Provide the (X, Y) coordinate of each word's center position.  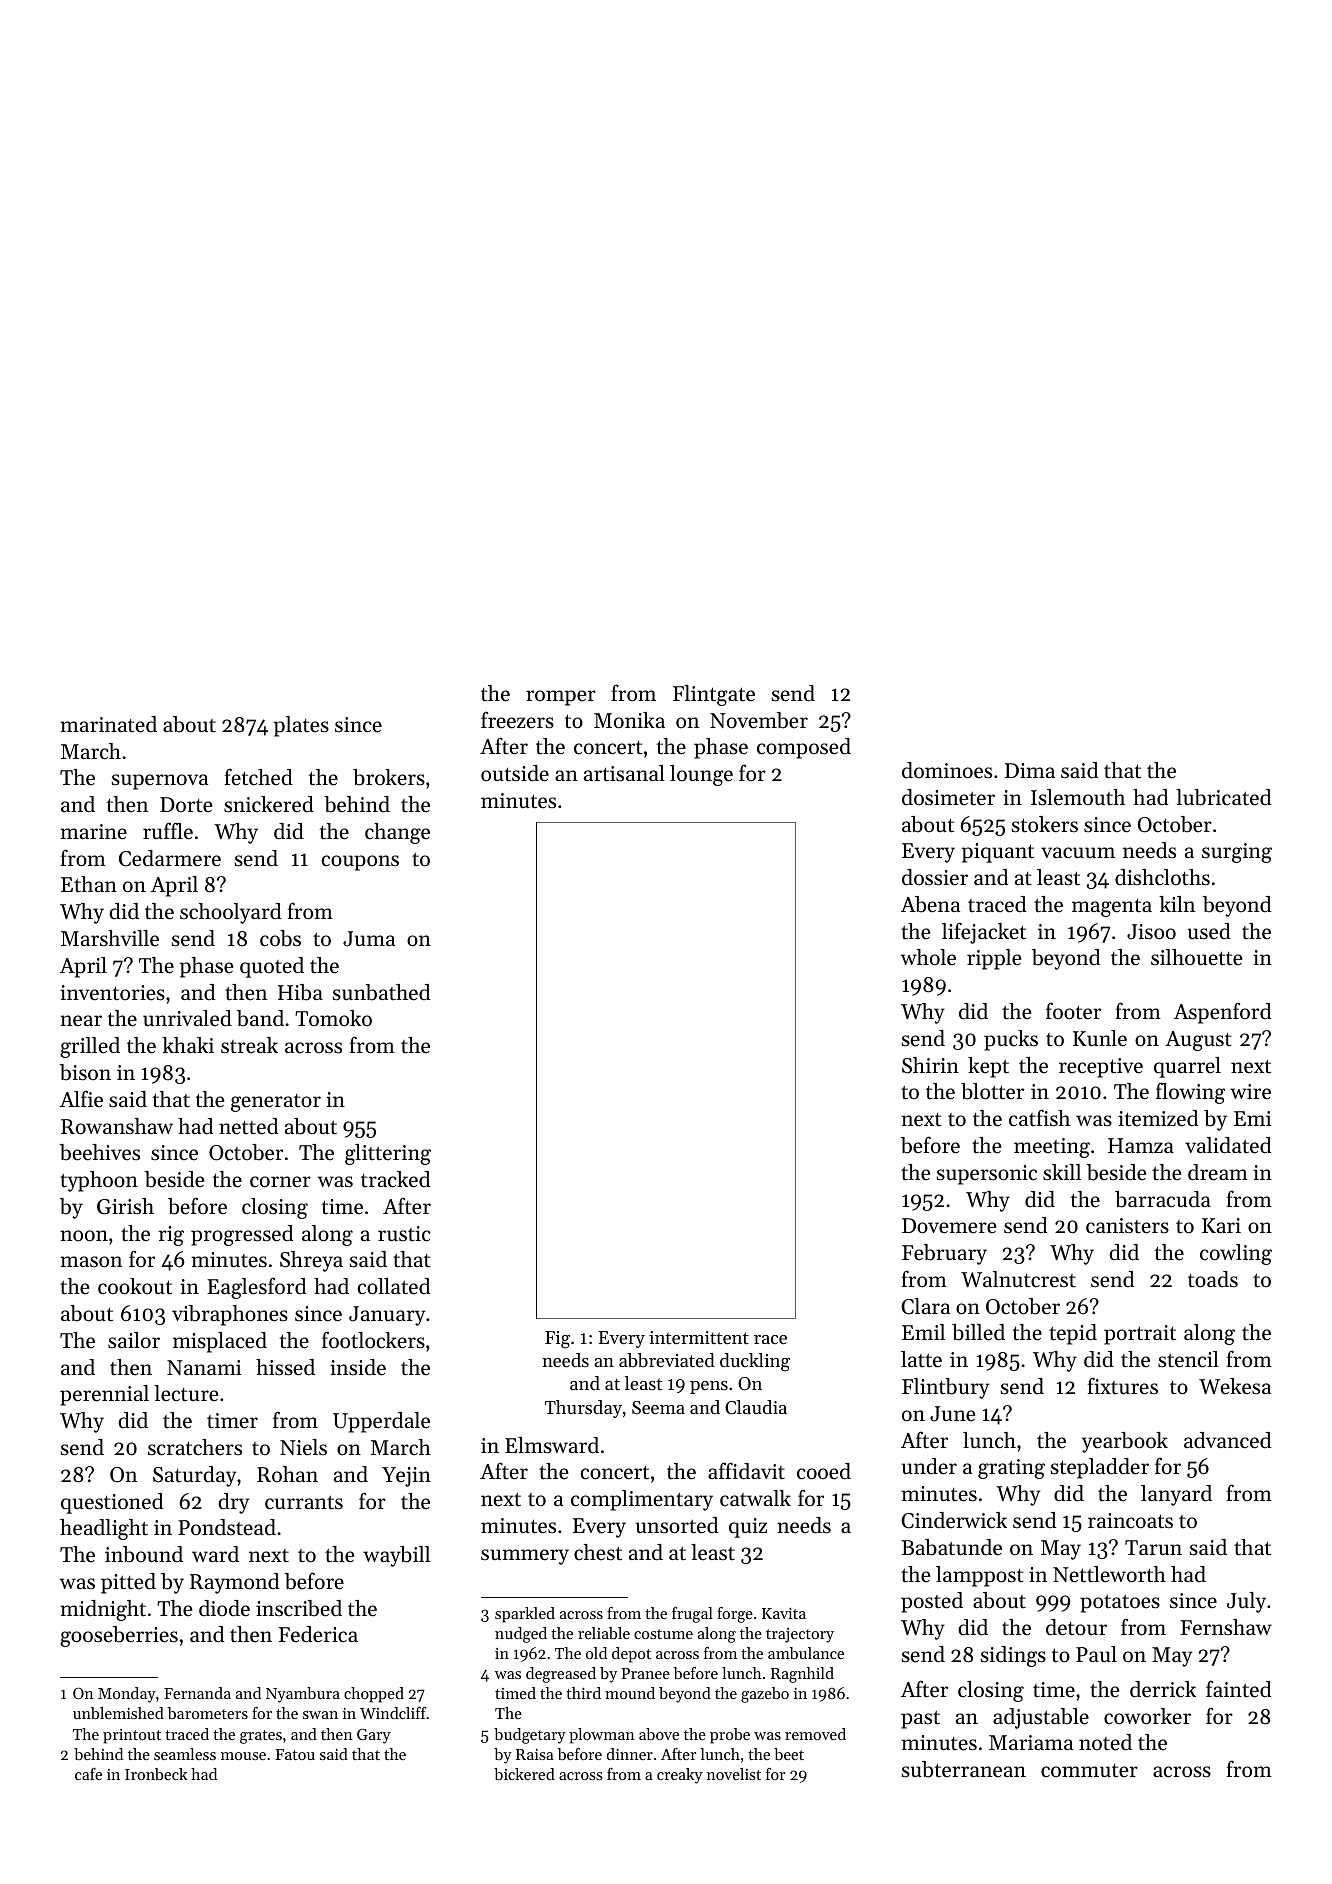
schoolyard (230, 913)
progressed (242, 1235)
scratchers (195, 1447)
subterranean (964, 1769)
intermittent (699, 1337)
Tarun (1153, 1547)
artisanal (624, 773)
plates (301, 726)
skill (1062, 1172)
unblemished (118, 1713)
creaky (680, 1776)
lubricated (1223, 797)
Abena (930, 904)
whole (928, 957)
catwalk (755, 1498)
